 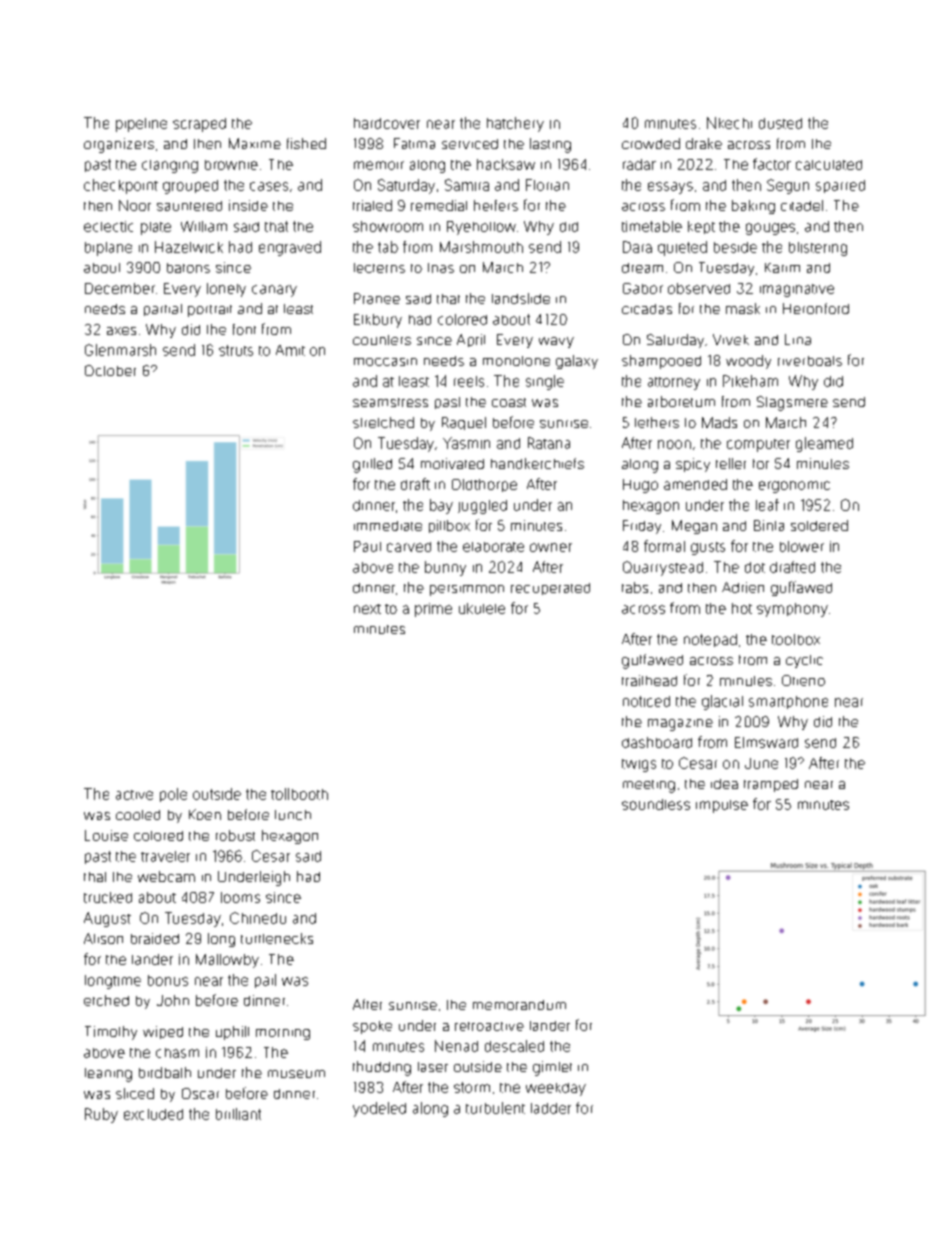 I want to click on weekday, so click(x=556, y=1089).
